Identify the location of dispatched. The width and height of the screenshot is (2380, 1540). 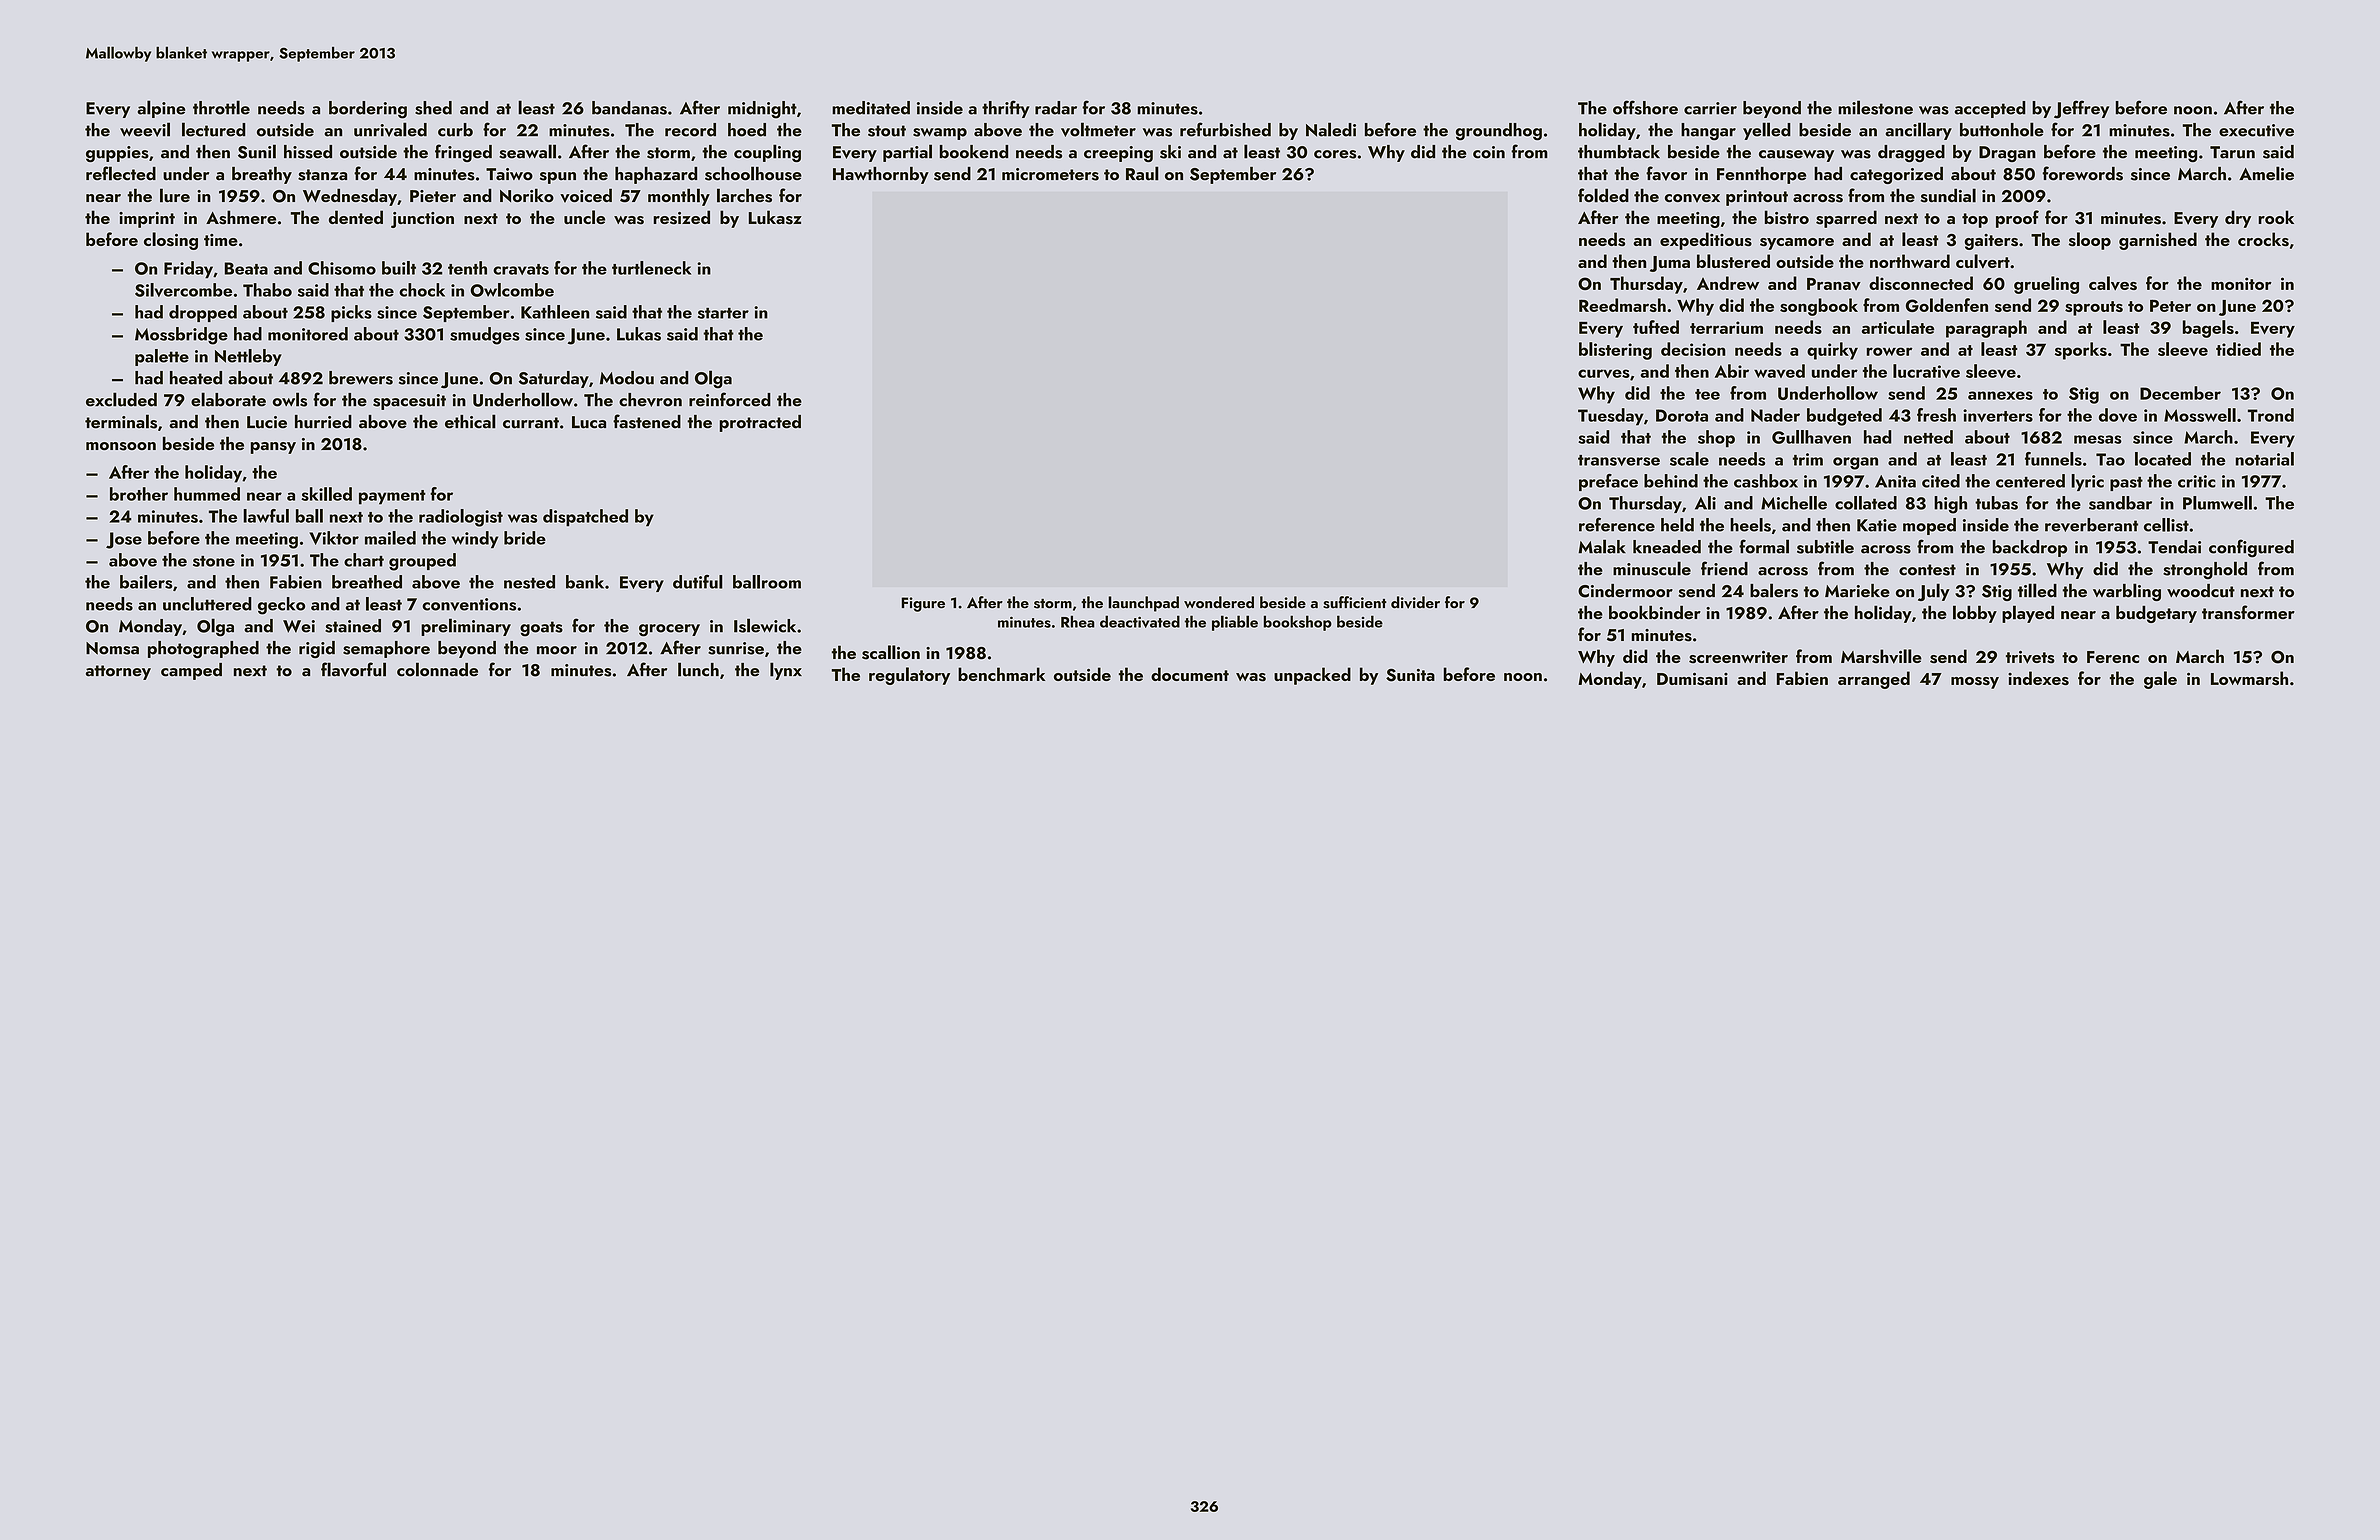
(585, 518).
